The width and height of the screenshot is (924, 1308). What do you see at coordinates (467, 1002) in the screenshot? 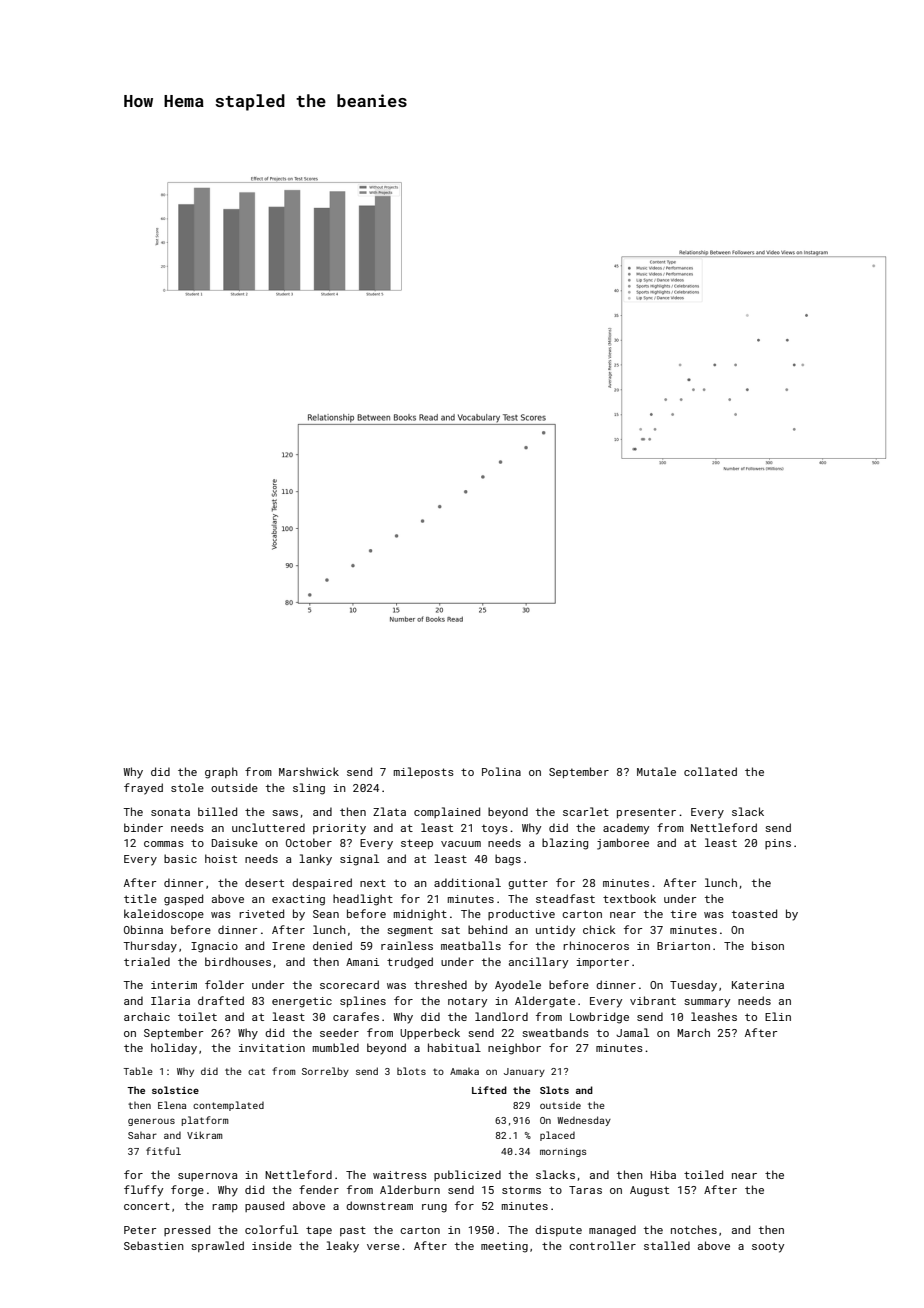
I see `notary` at bounding box center [467, 1002].
